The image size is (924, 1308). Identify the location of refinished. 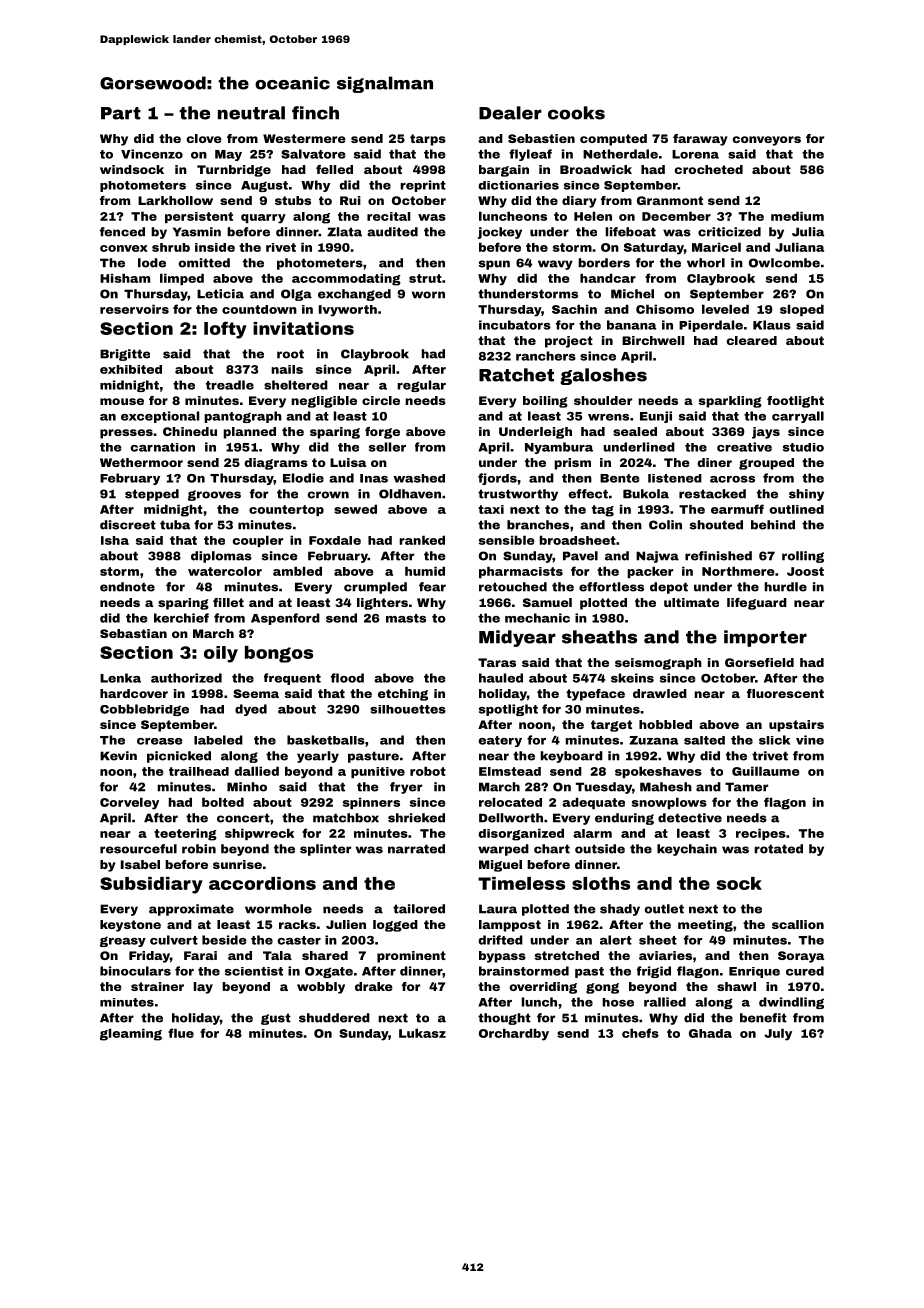
(718, 556).
